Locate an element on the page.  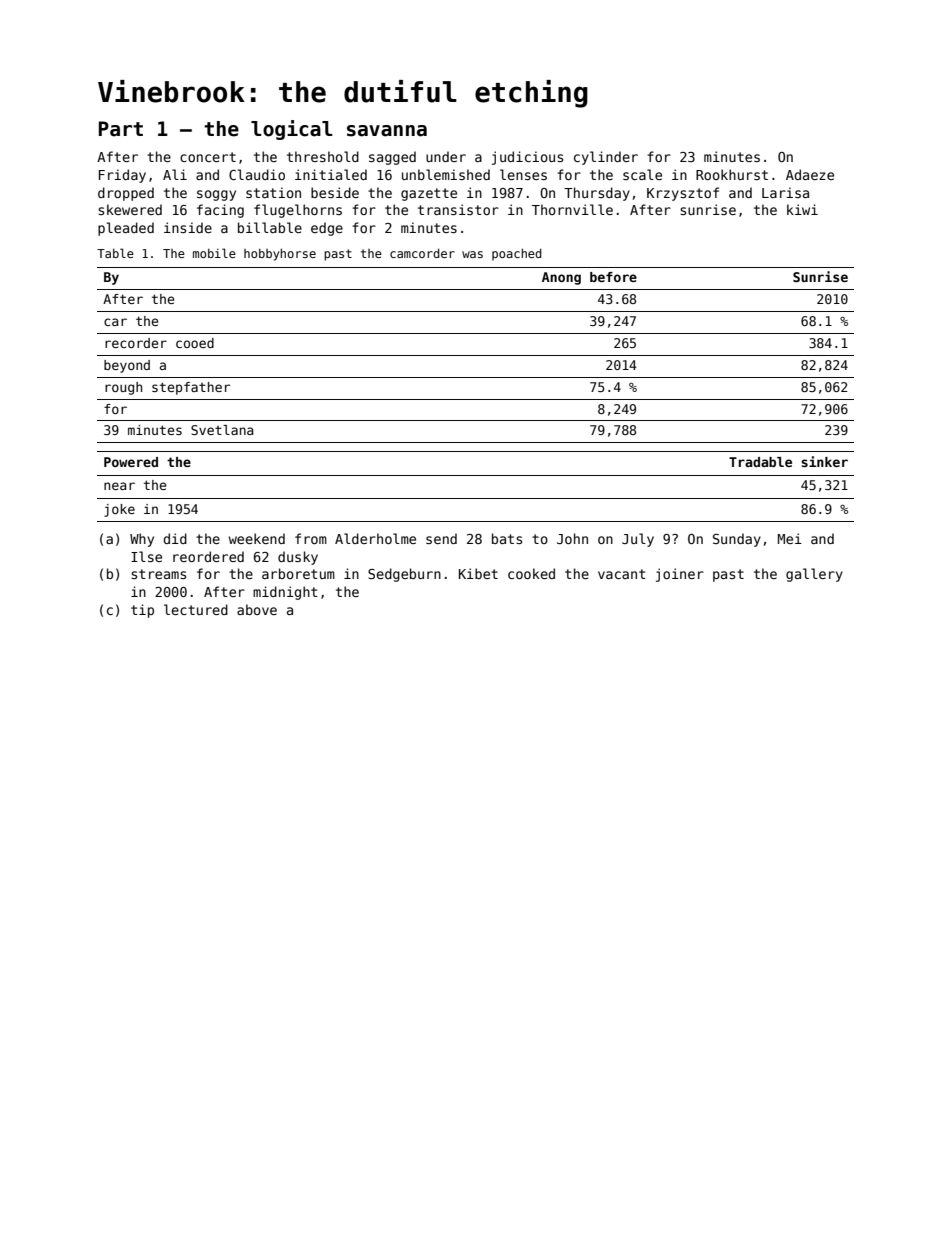
send is located at coordinates (441, 538).
